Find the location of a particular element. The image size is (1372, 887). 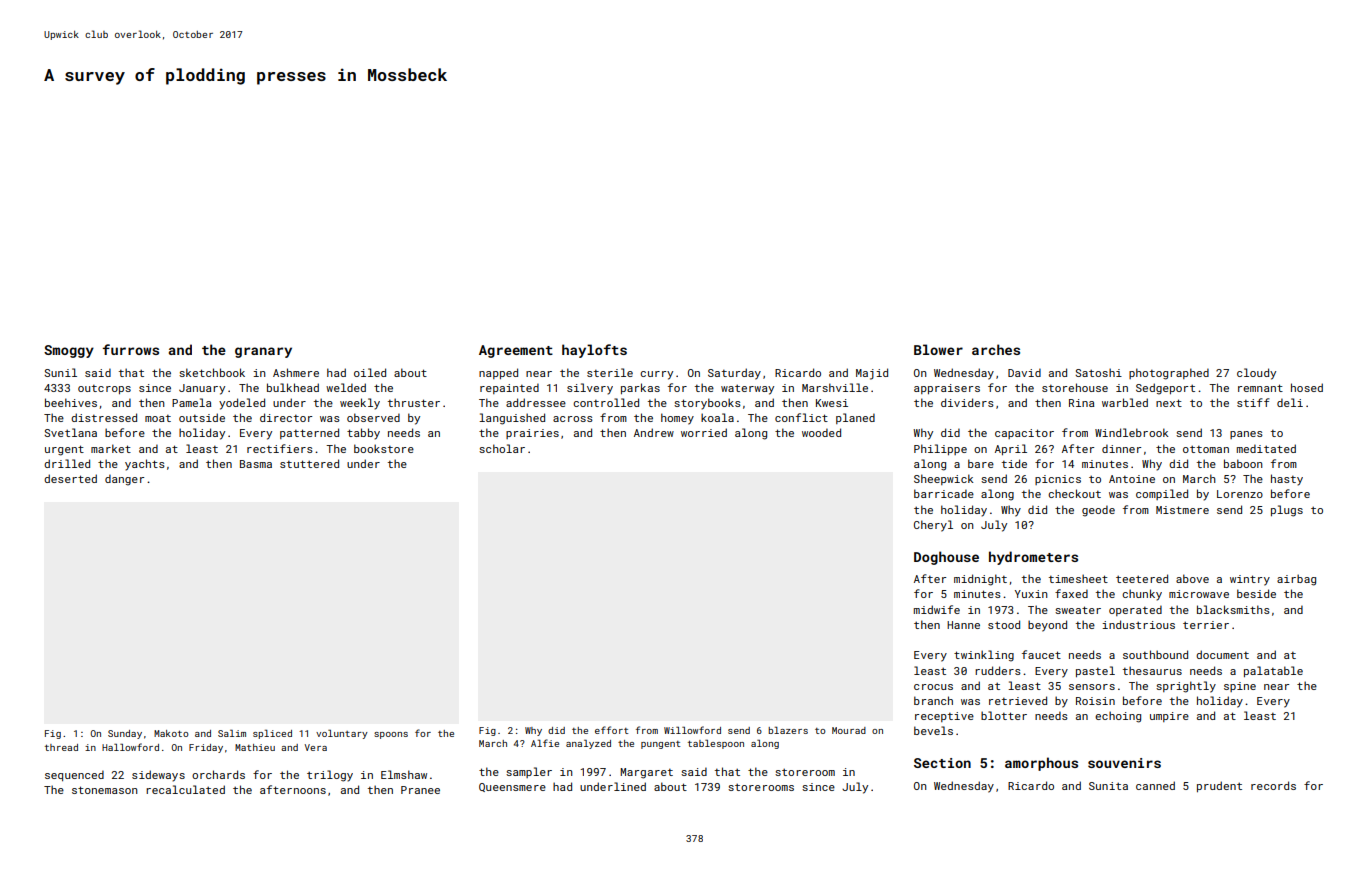

Pranee is located at coordinates (420, 790).
